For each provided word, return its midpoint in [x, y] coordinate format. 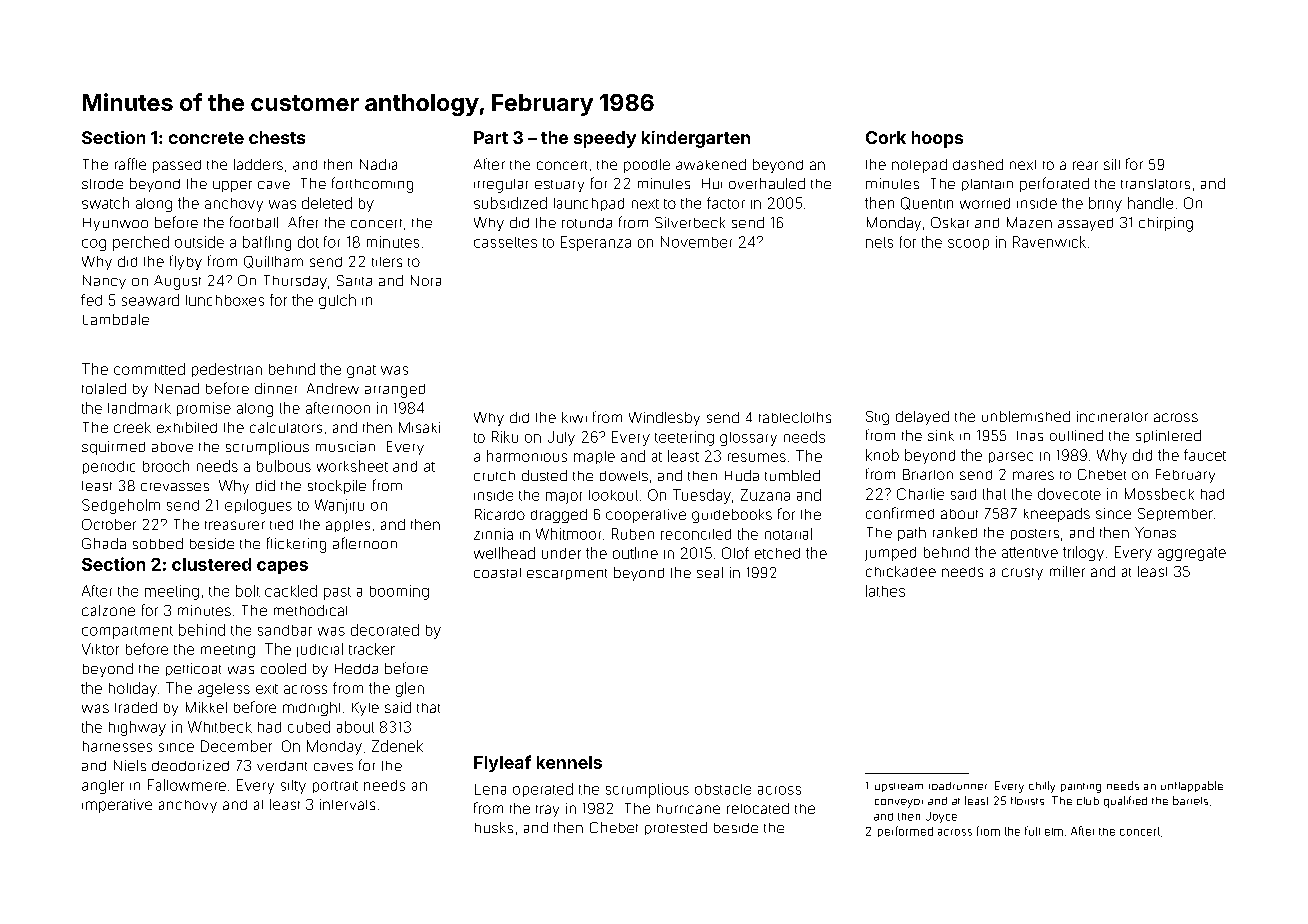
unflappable [1192, 786]
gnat [361, 371]
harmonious [527, 456]
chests [277, 137]
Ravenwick [1049, 242]
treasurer [235, 525]
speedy [605, 139]
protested [676, 828]
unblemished [1026, 416]
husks [494, 827]
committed [149, 369]
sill [1112, 164]
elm [1054, 832]
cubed [309, 727]
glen [410, 689]
